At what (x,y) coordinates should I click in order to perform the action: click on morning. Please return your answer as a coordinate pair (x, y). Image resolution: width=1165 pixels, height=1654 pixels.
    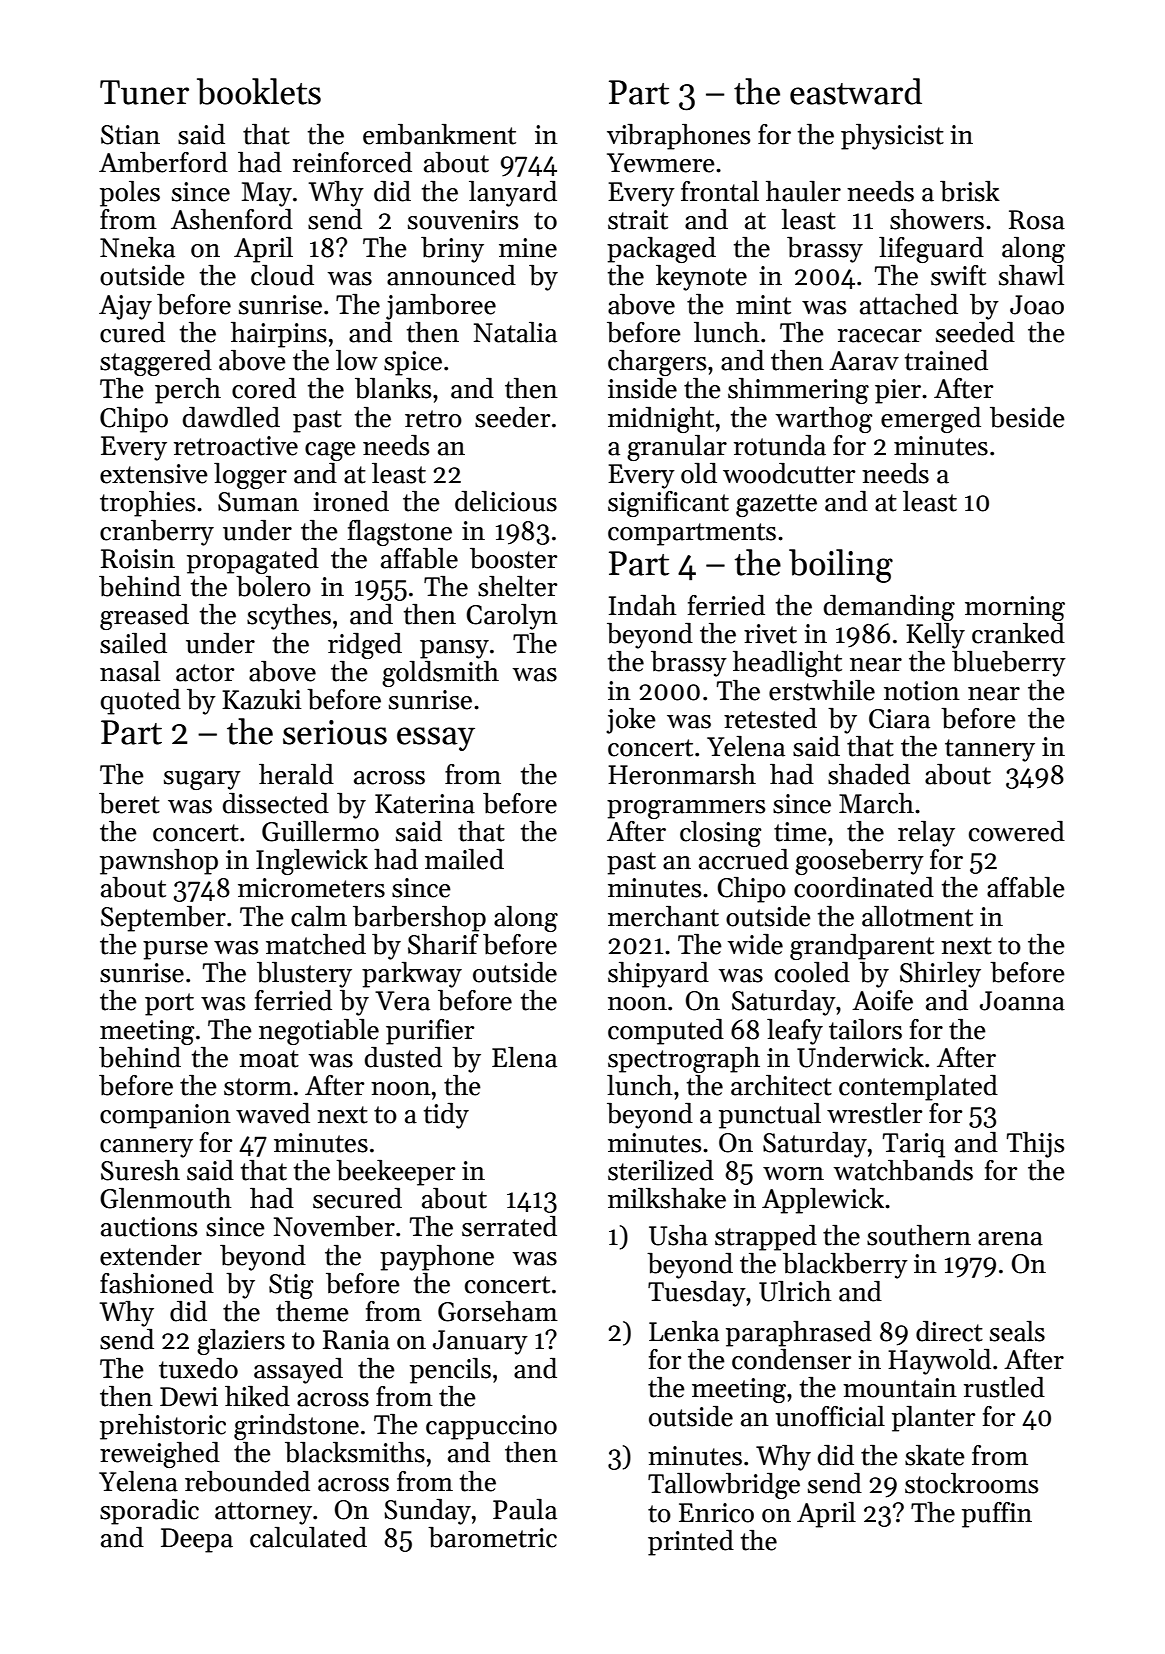
    Looking at the image, I should click on (1015, 608).
